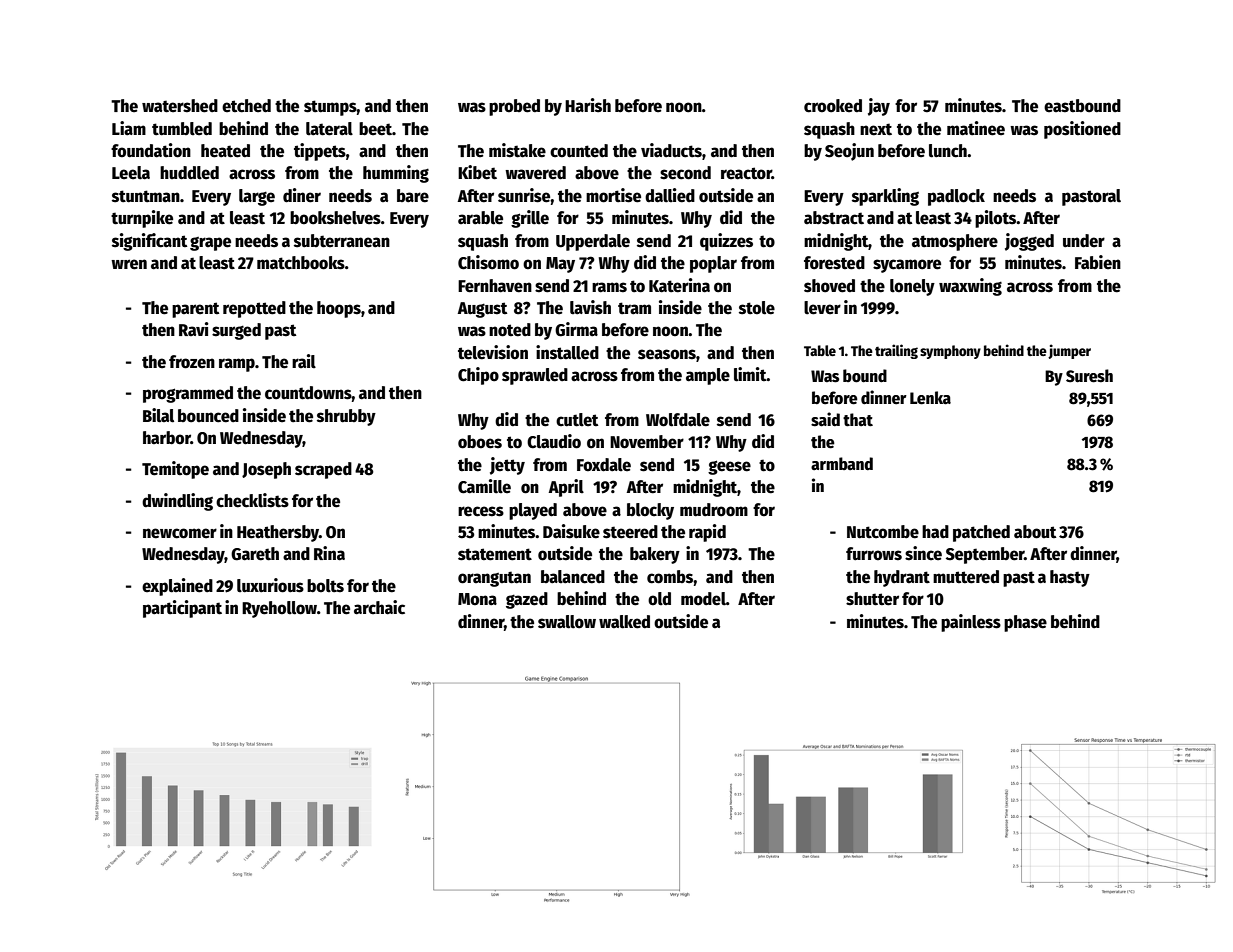 Image resolution: width=1233 pixels, height=952 pixels. What do you see at coordinates (609, 287) in the screenshot?
I see `rams` at bounding box center [609, 287].
